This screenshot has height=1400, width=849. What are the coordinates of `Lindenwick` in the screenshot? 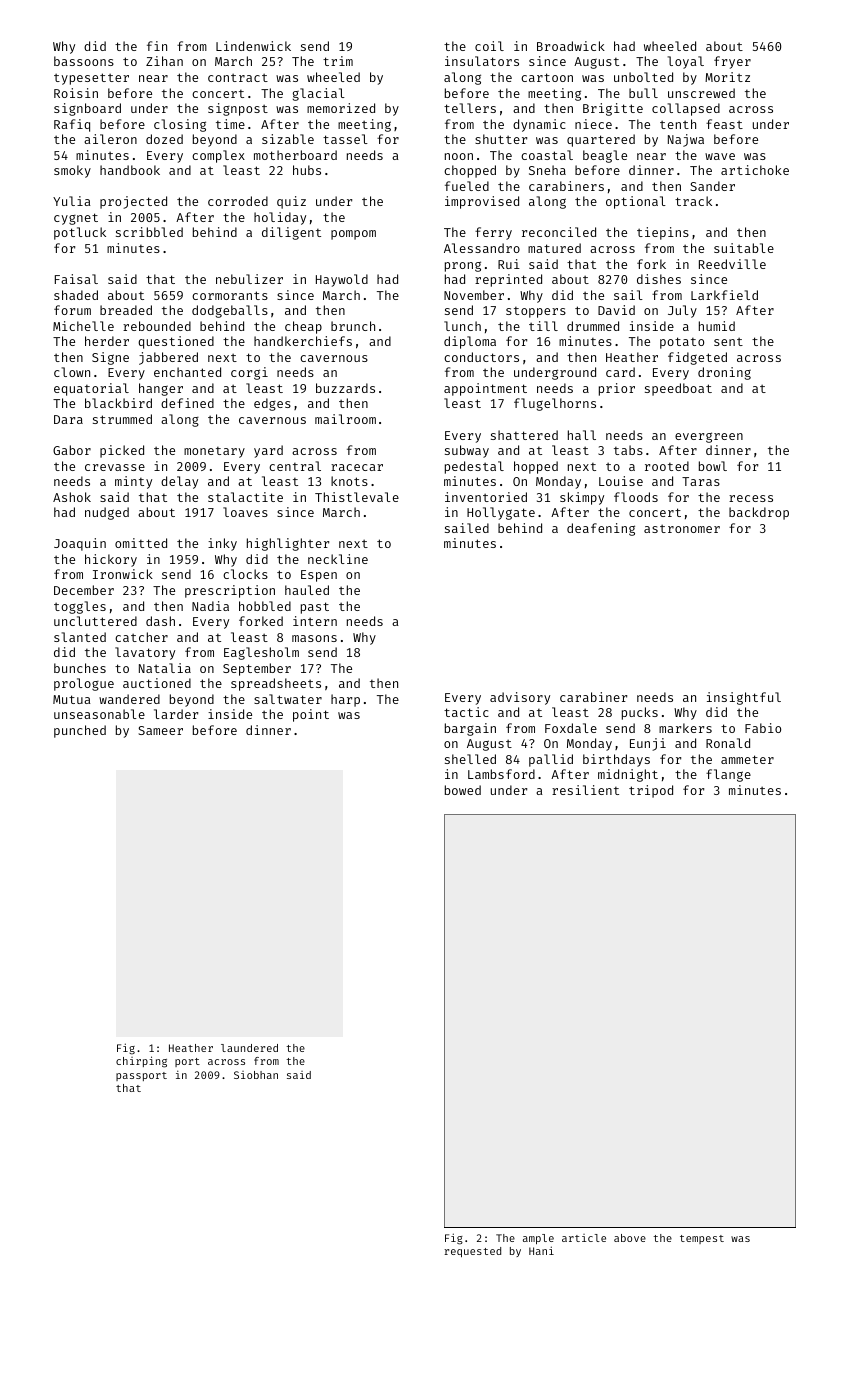 It's located at (253, 46).
